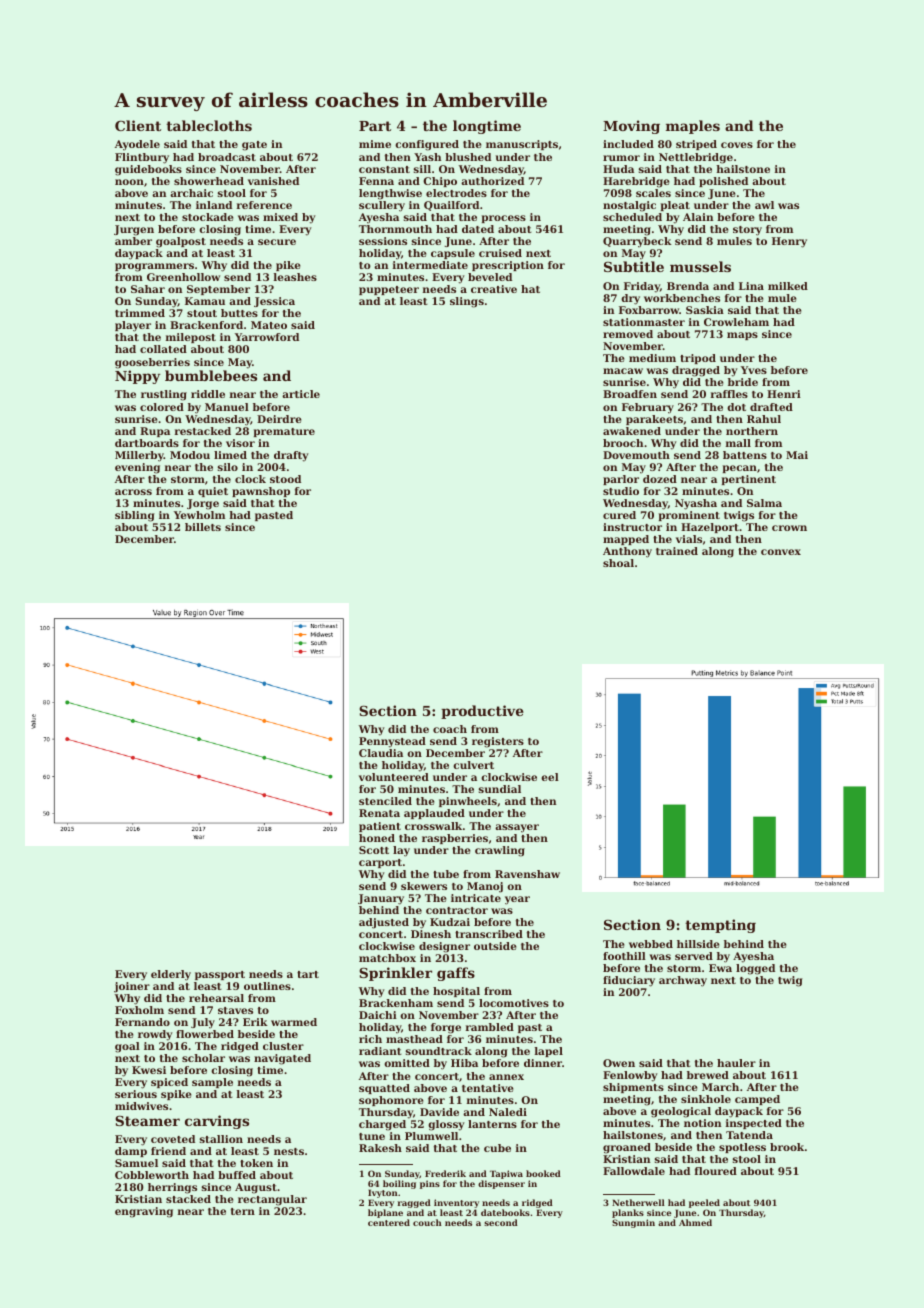  Describe the element at coordinates (522, 145) in the screenshot. I see `manuscripts` at that location.
